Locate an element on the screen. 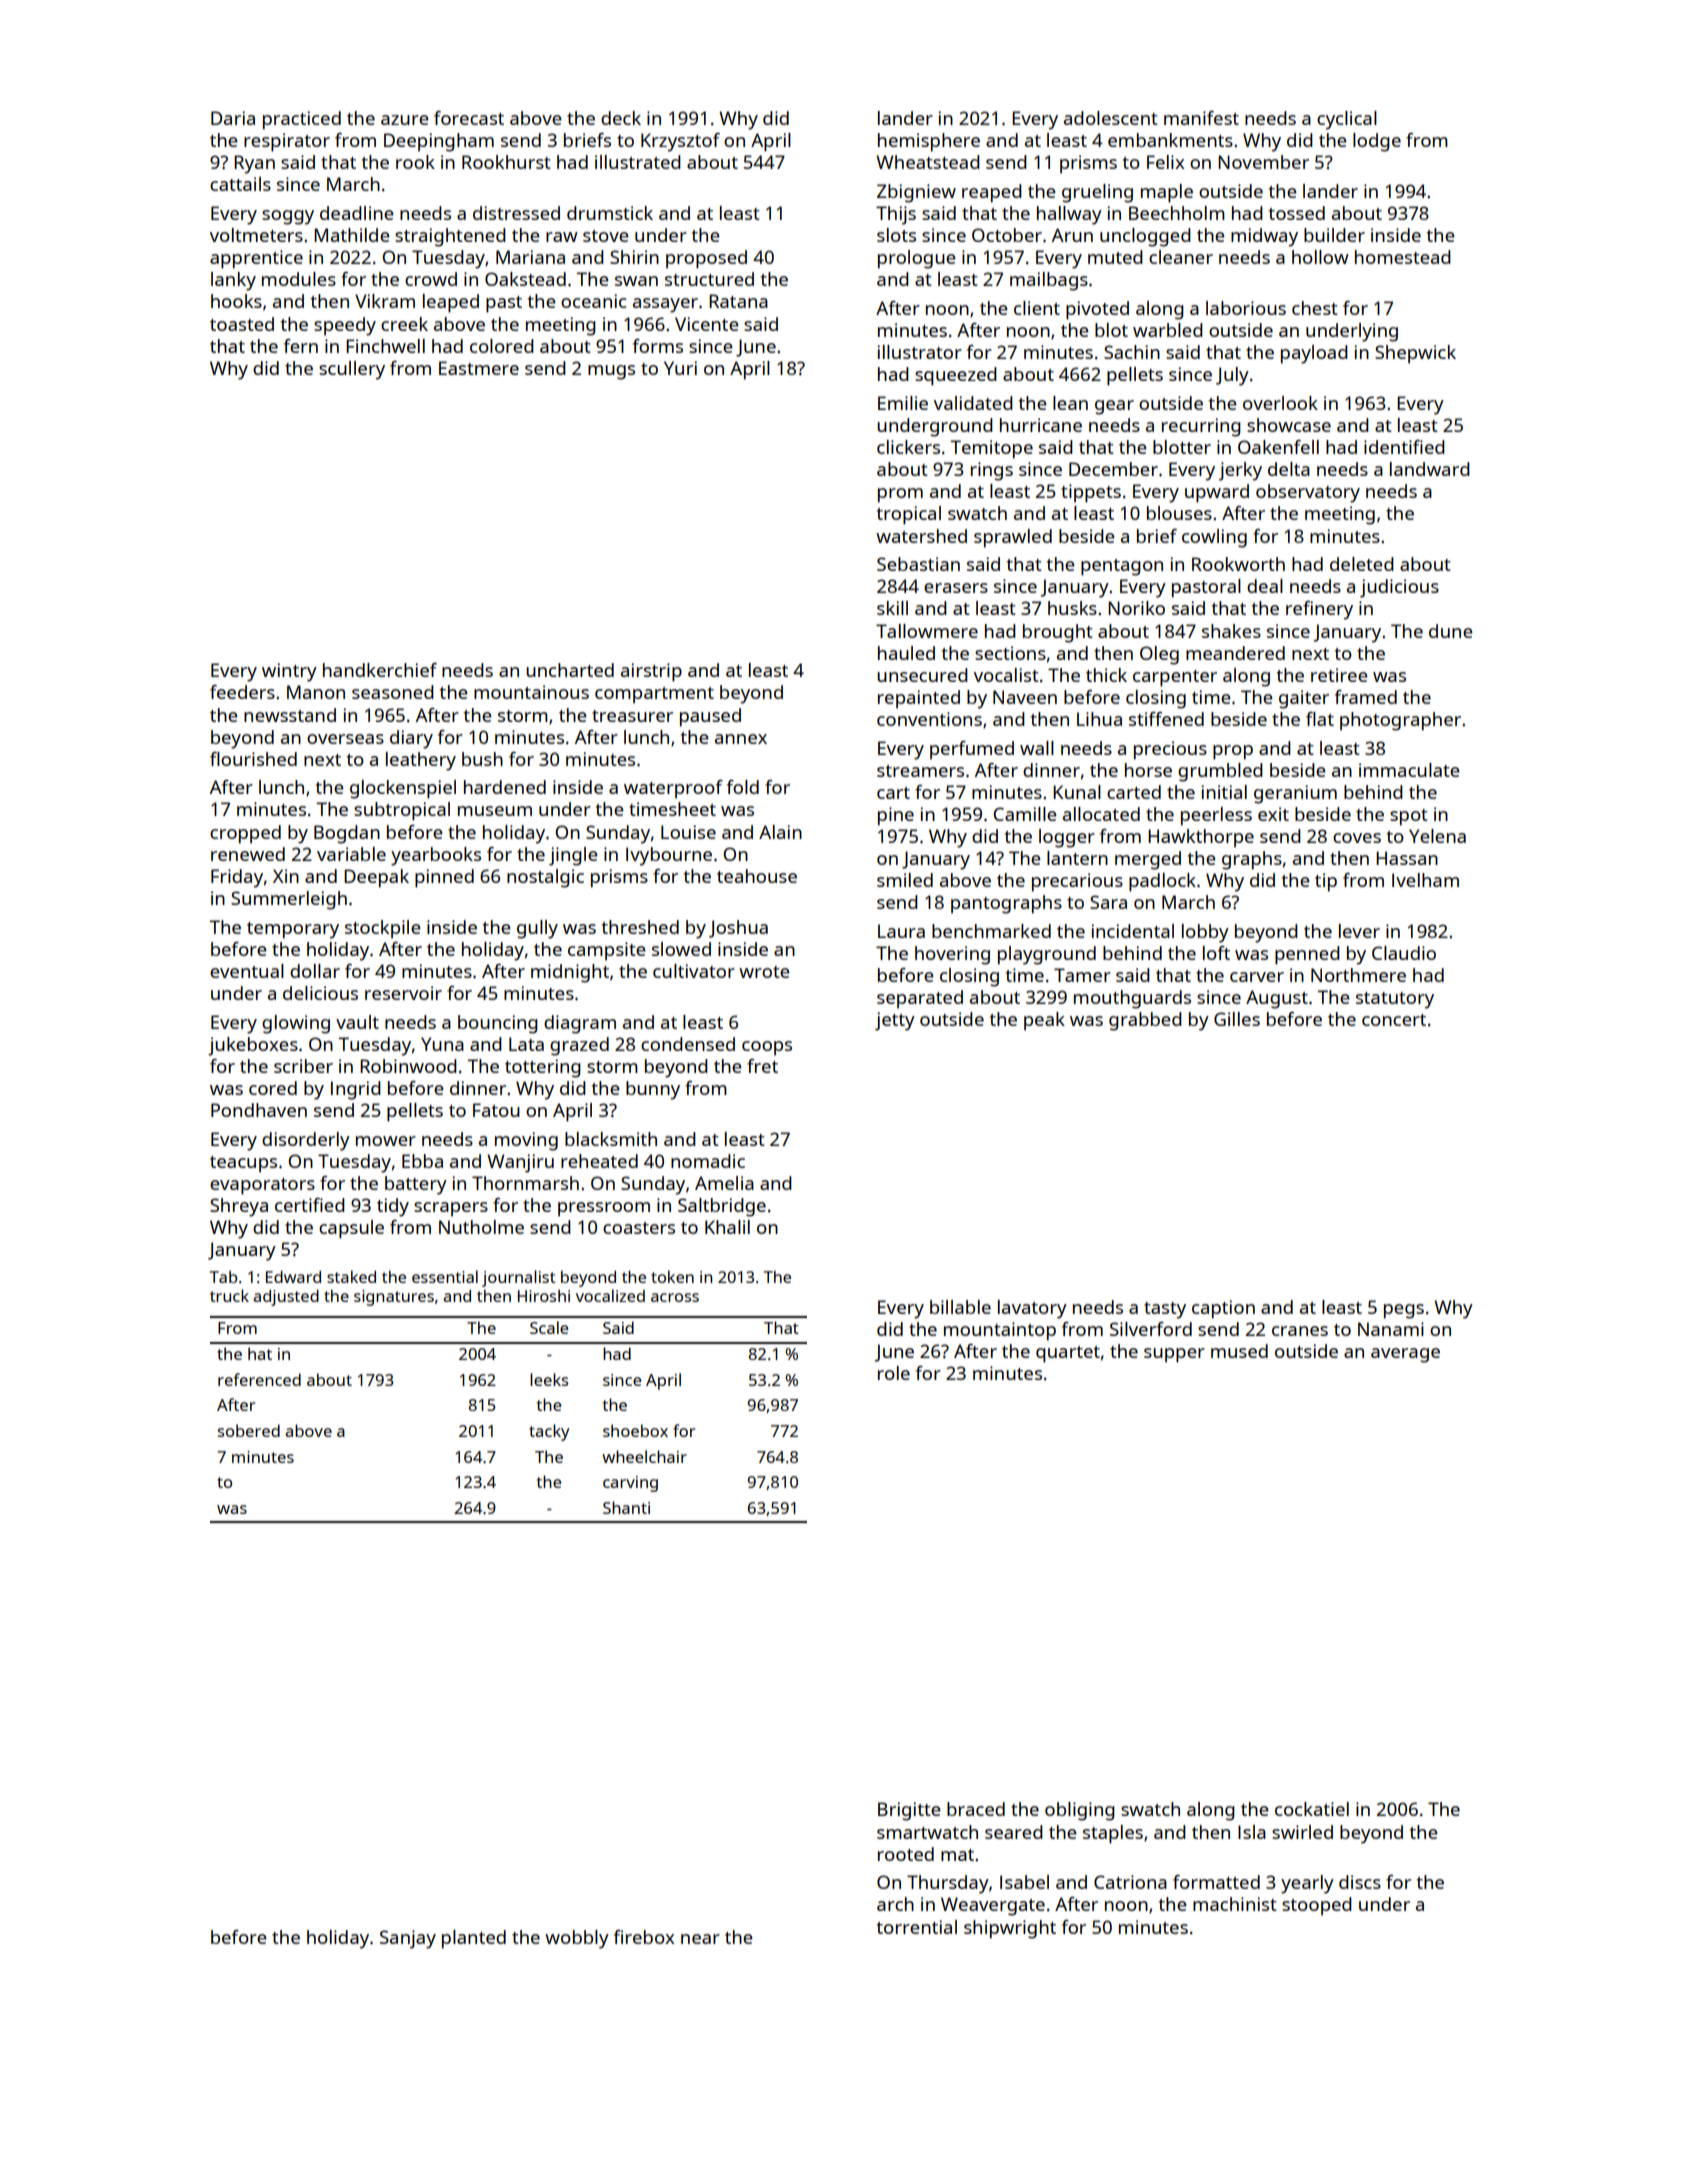  Sanjay is located at coordinates (408, 1939).
